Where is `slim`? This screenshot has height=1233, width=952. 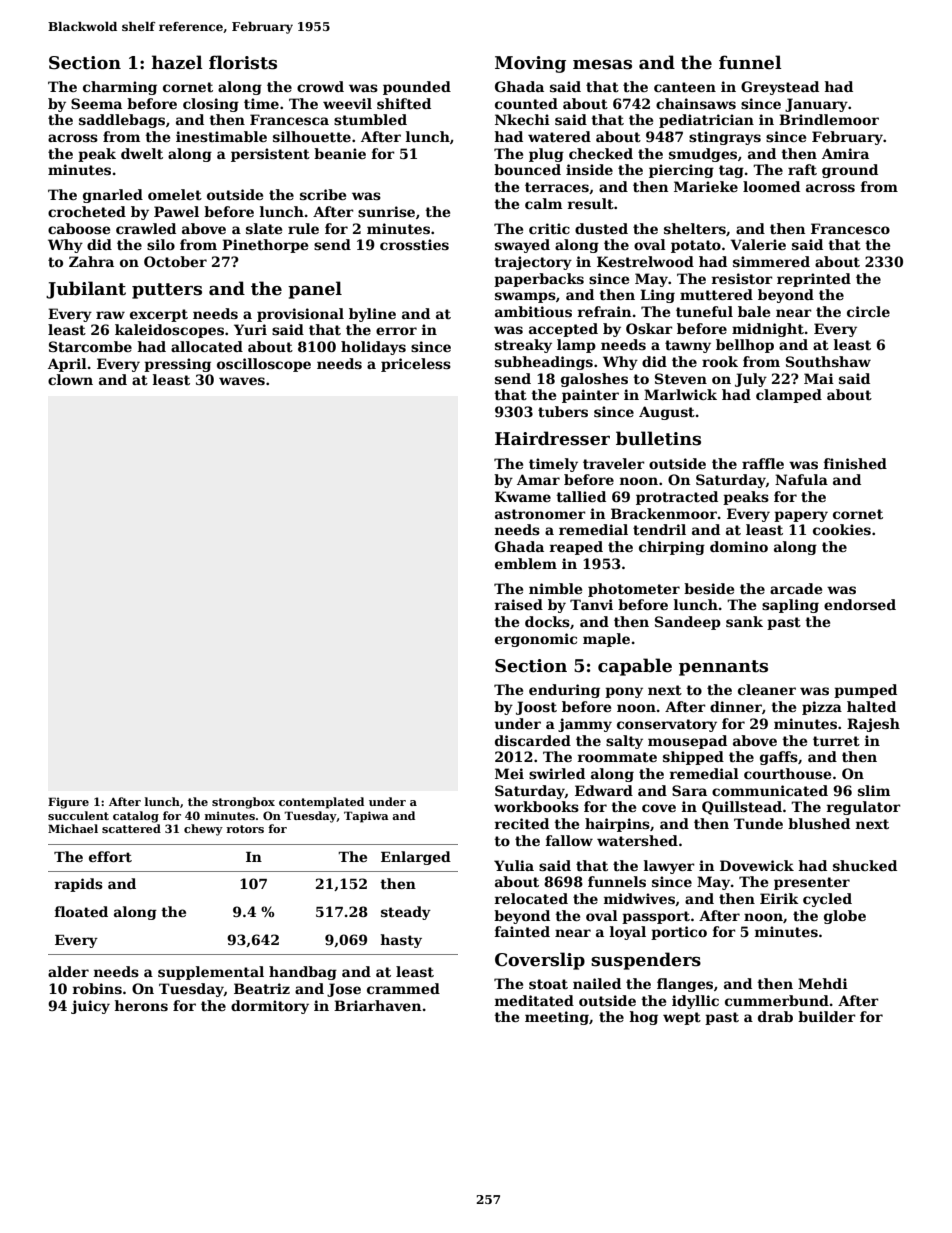
slim is located at coordinates (874, 790).
